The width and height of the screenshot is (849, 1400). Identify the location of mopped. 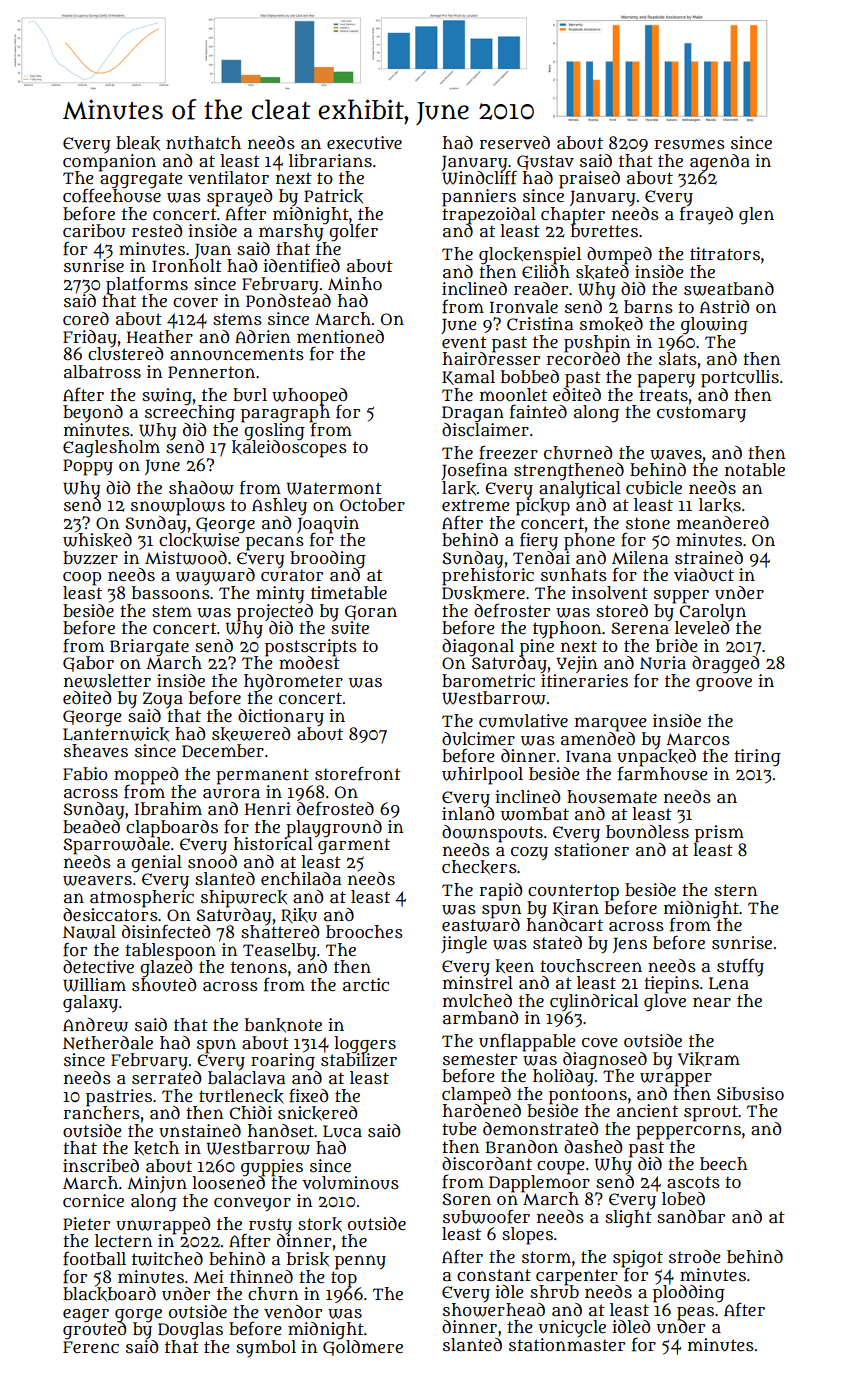
(146, 775).
